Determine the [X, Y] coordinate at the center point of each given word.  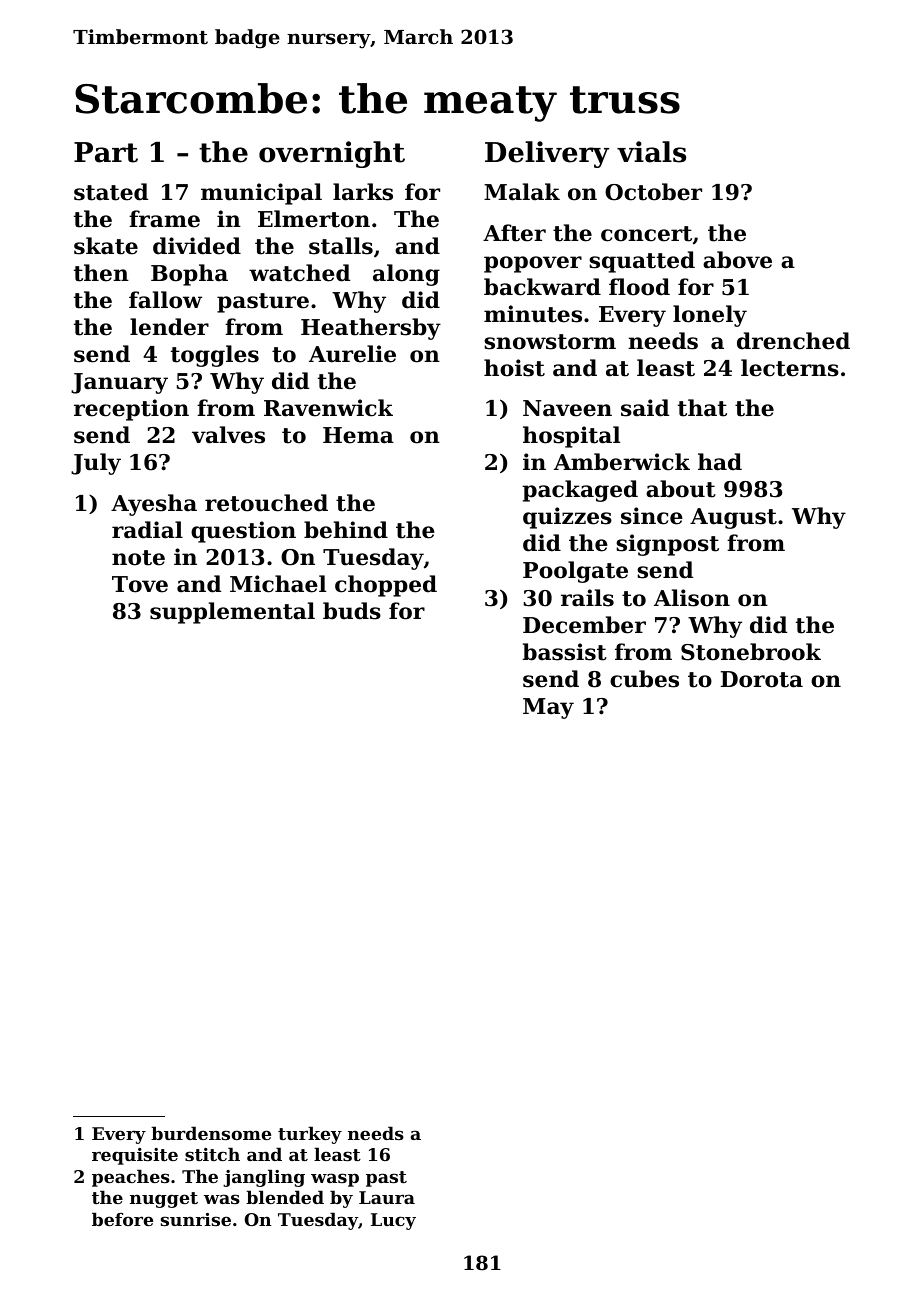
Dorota [762, 679]
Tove [140, 584]
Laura [387, 1197]
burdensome [211, 1133]
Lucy [393, 1221]
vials [651, 152]
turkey [310, 1135]
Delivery [547, 154]
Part [106, 152]
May [548, 708]
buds [352, 611]
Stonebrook [751, 652]
